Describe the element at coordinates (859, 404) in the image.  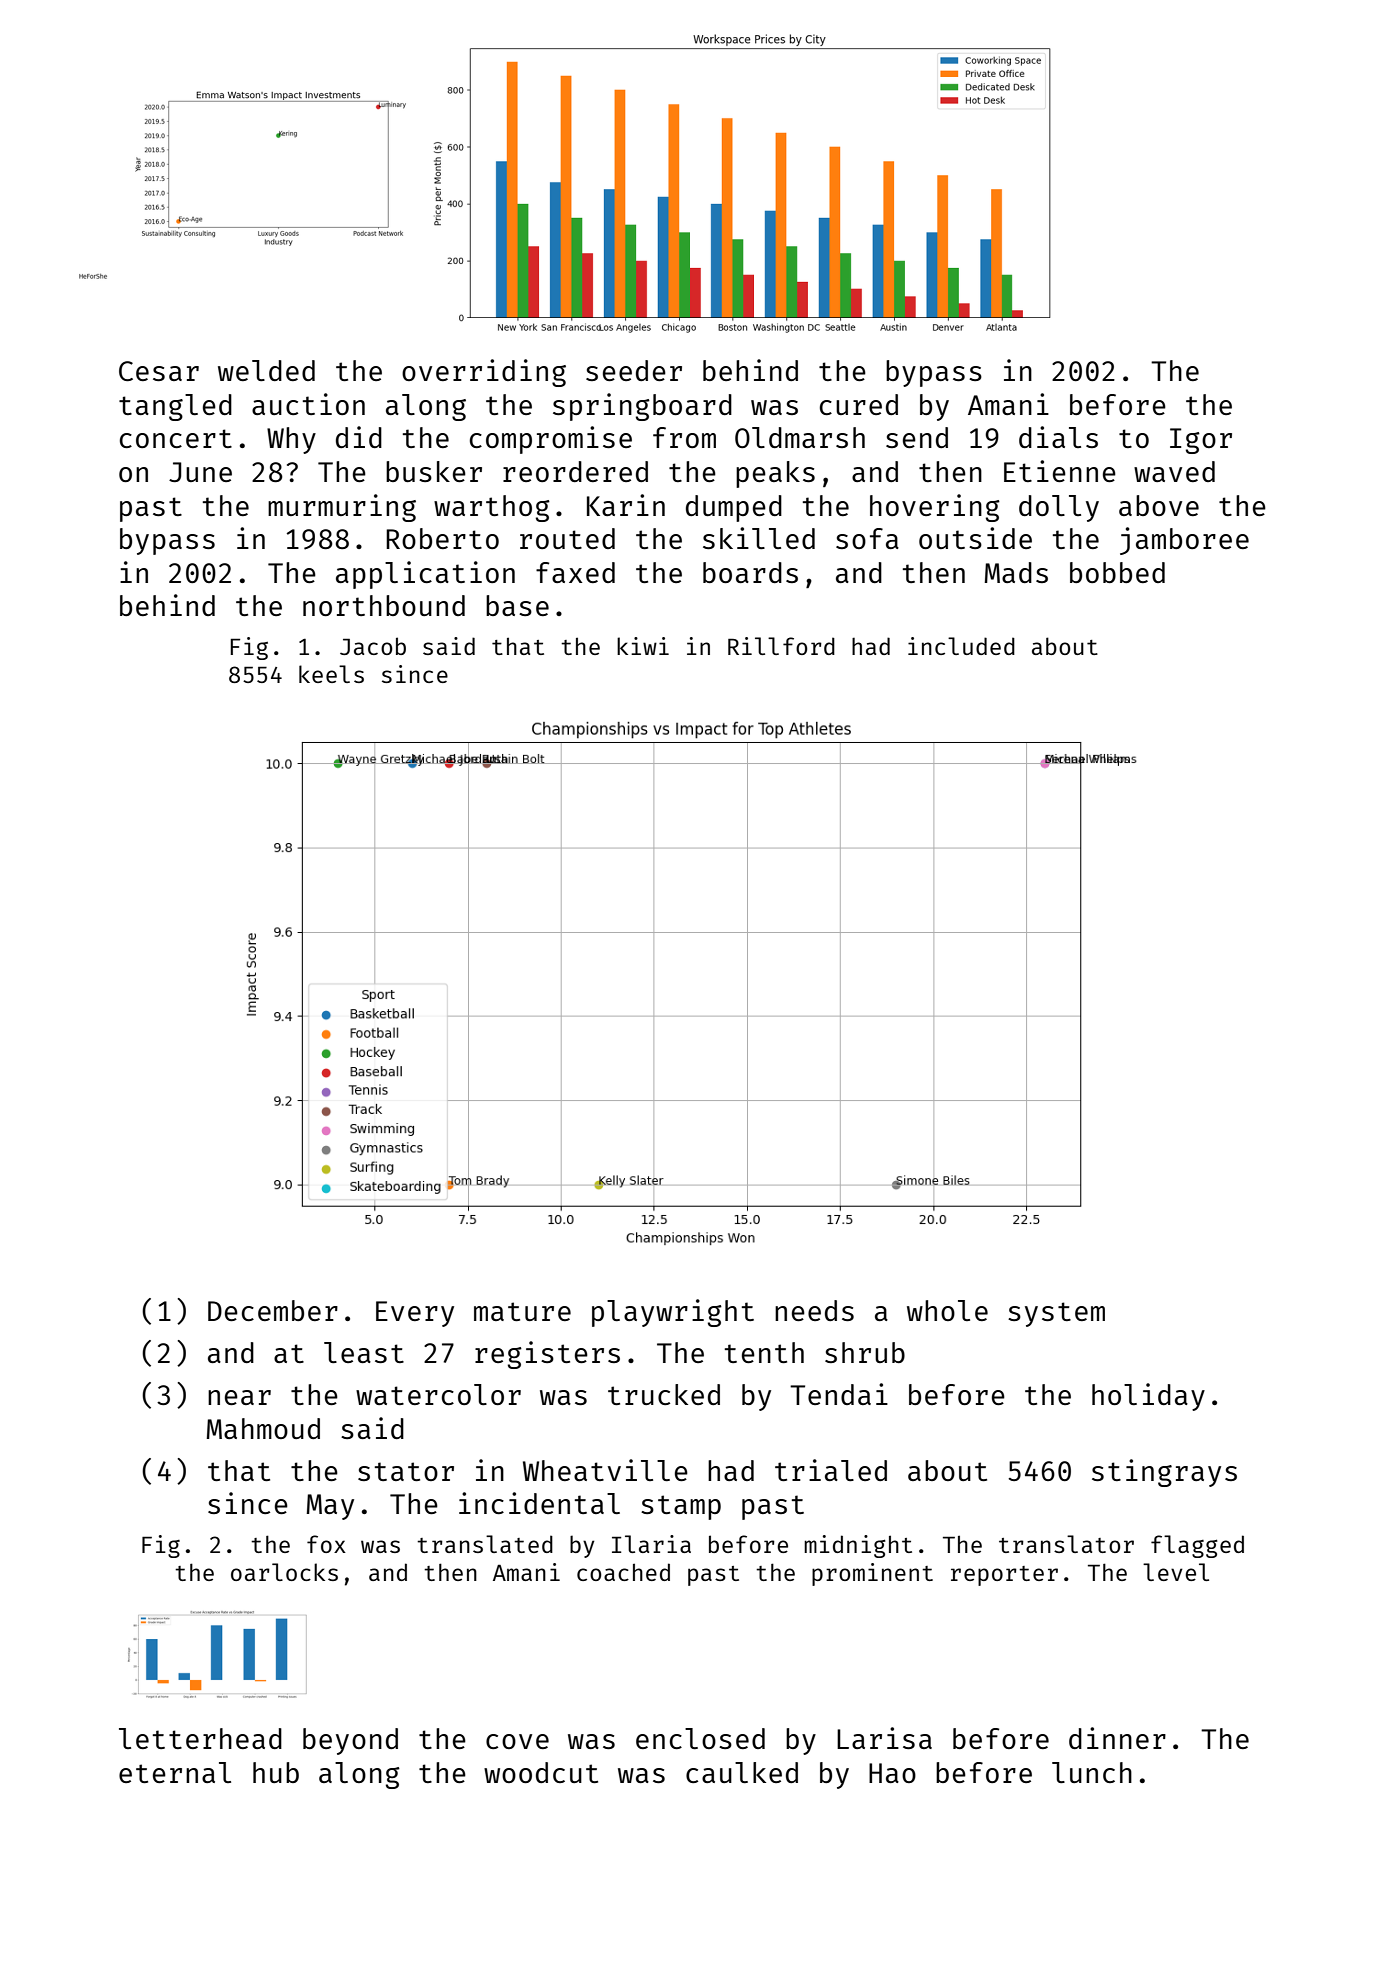
I see `cured` at that location.
